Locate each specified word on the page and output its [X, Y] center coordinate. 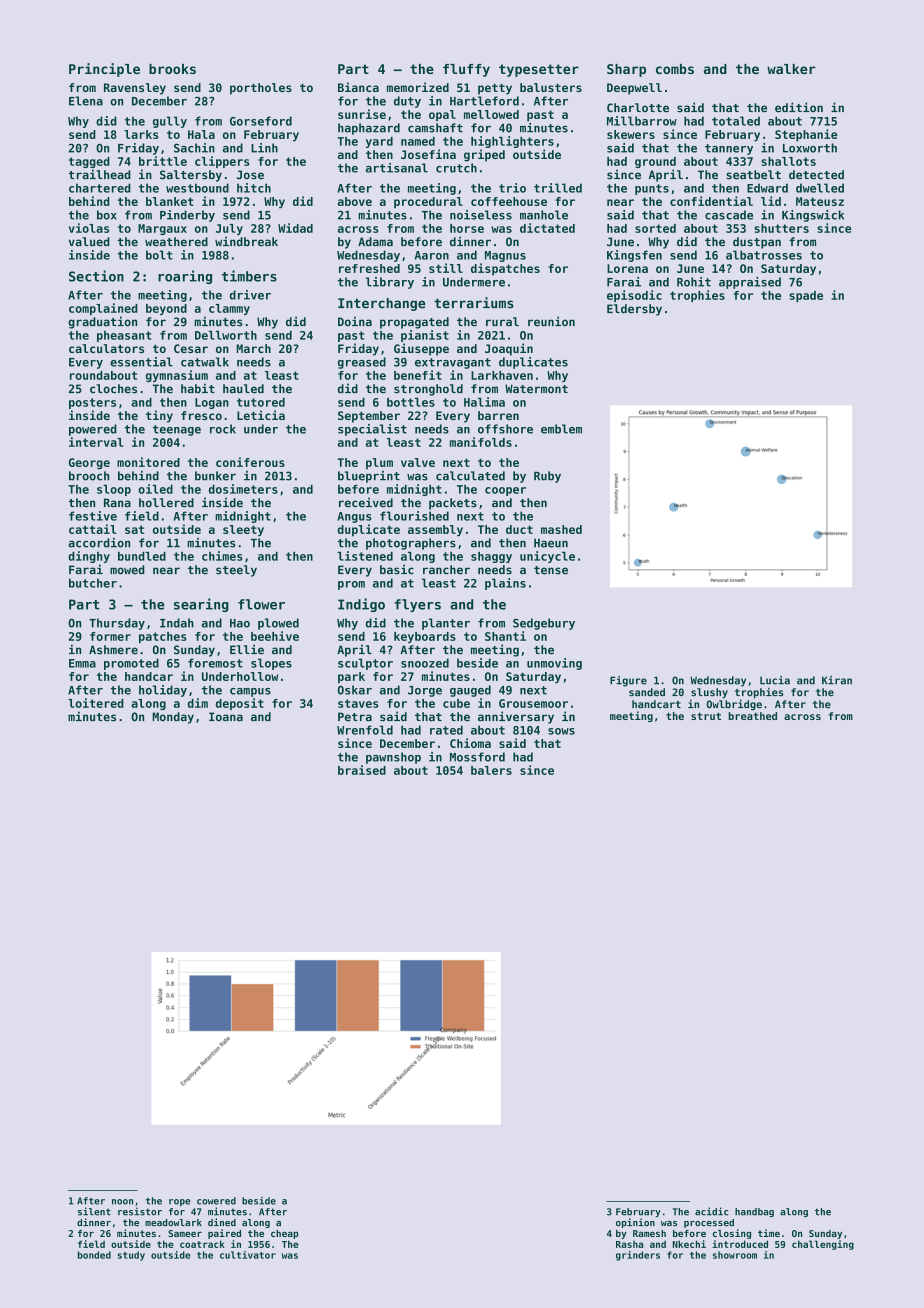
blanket [170, 201]
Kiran [837, 680]
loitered [96, 703]
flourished [414, 516]
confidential [711, 201]
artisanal [397, 168]
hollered [166, 503]
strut [706, 716]
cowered [216, 1201]
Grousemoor [533, 703]
